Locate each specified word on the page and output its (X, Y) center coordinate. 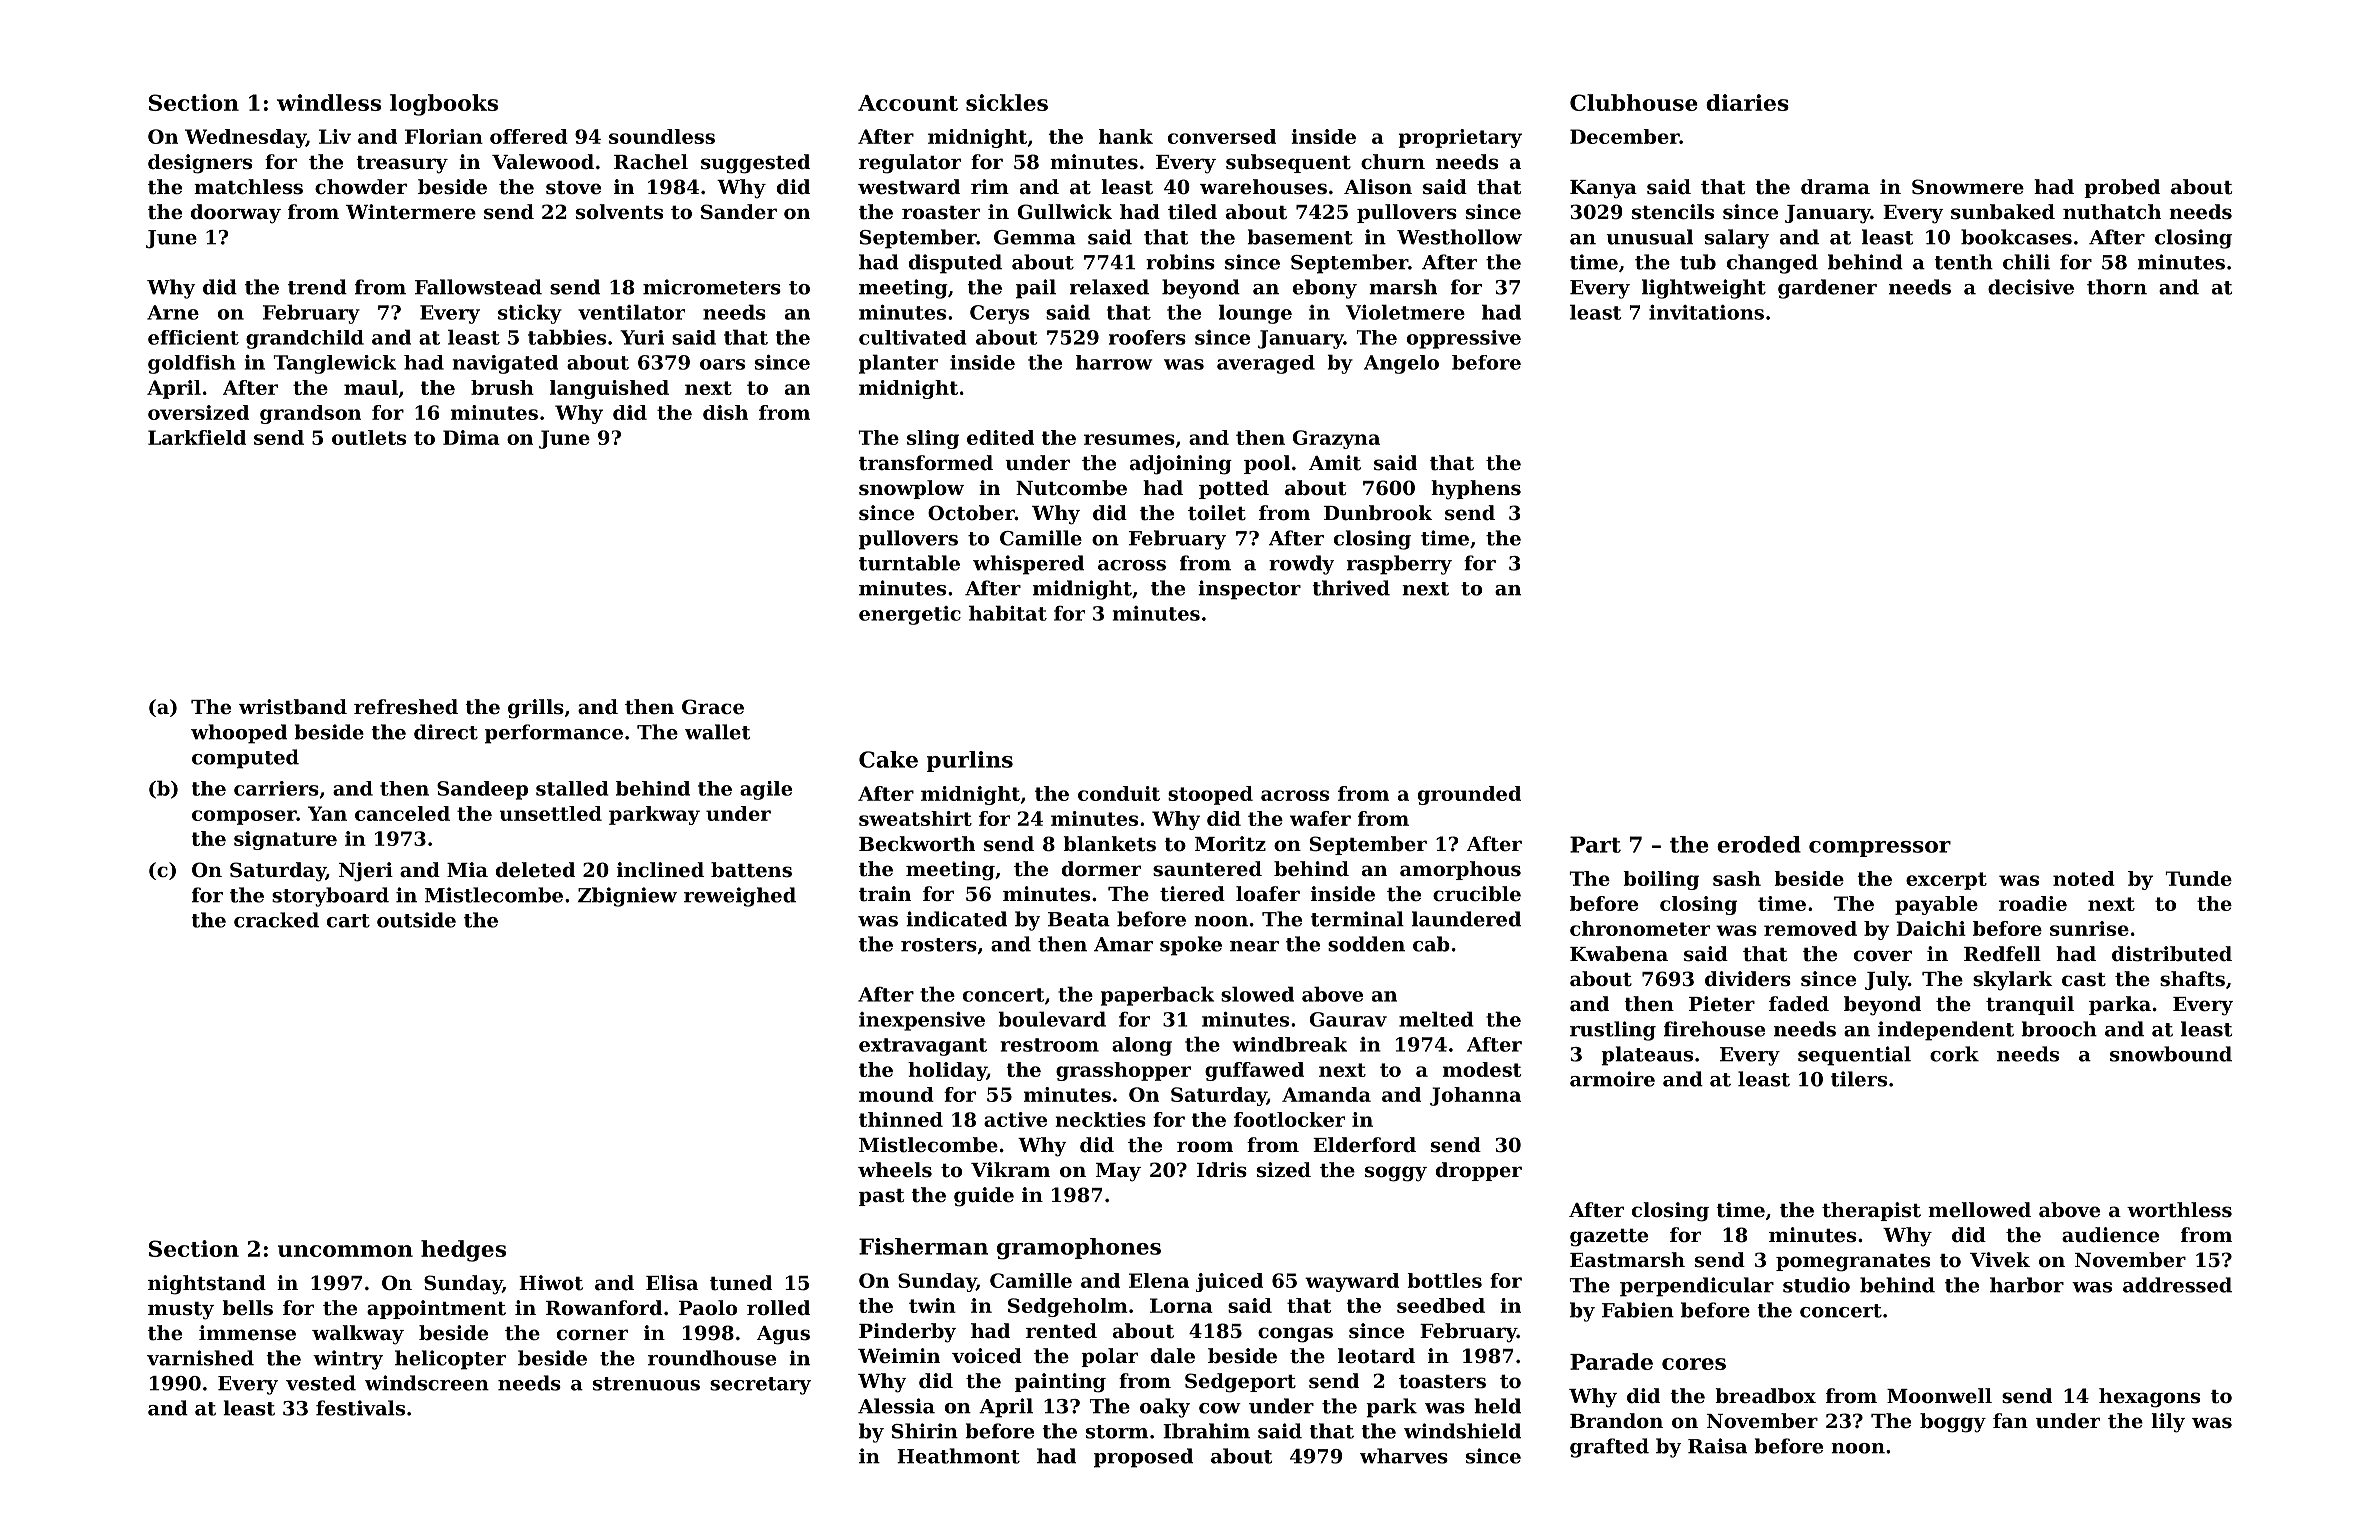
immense (247, 1333)
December (1625, 136)
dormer (1101, 869)
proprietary (1460, 138)
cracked (276, 920)
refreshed (406, 707)
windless (329, 102)
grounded (1469, 795)
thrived (1351, 588)
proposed (1143, 1458)
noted (2084, 878)
